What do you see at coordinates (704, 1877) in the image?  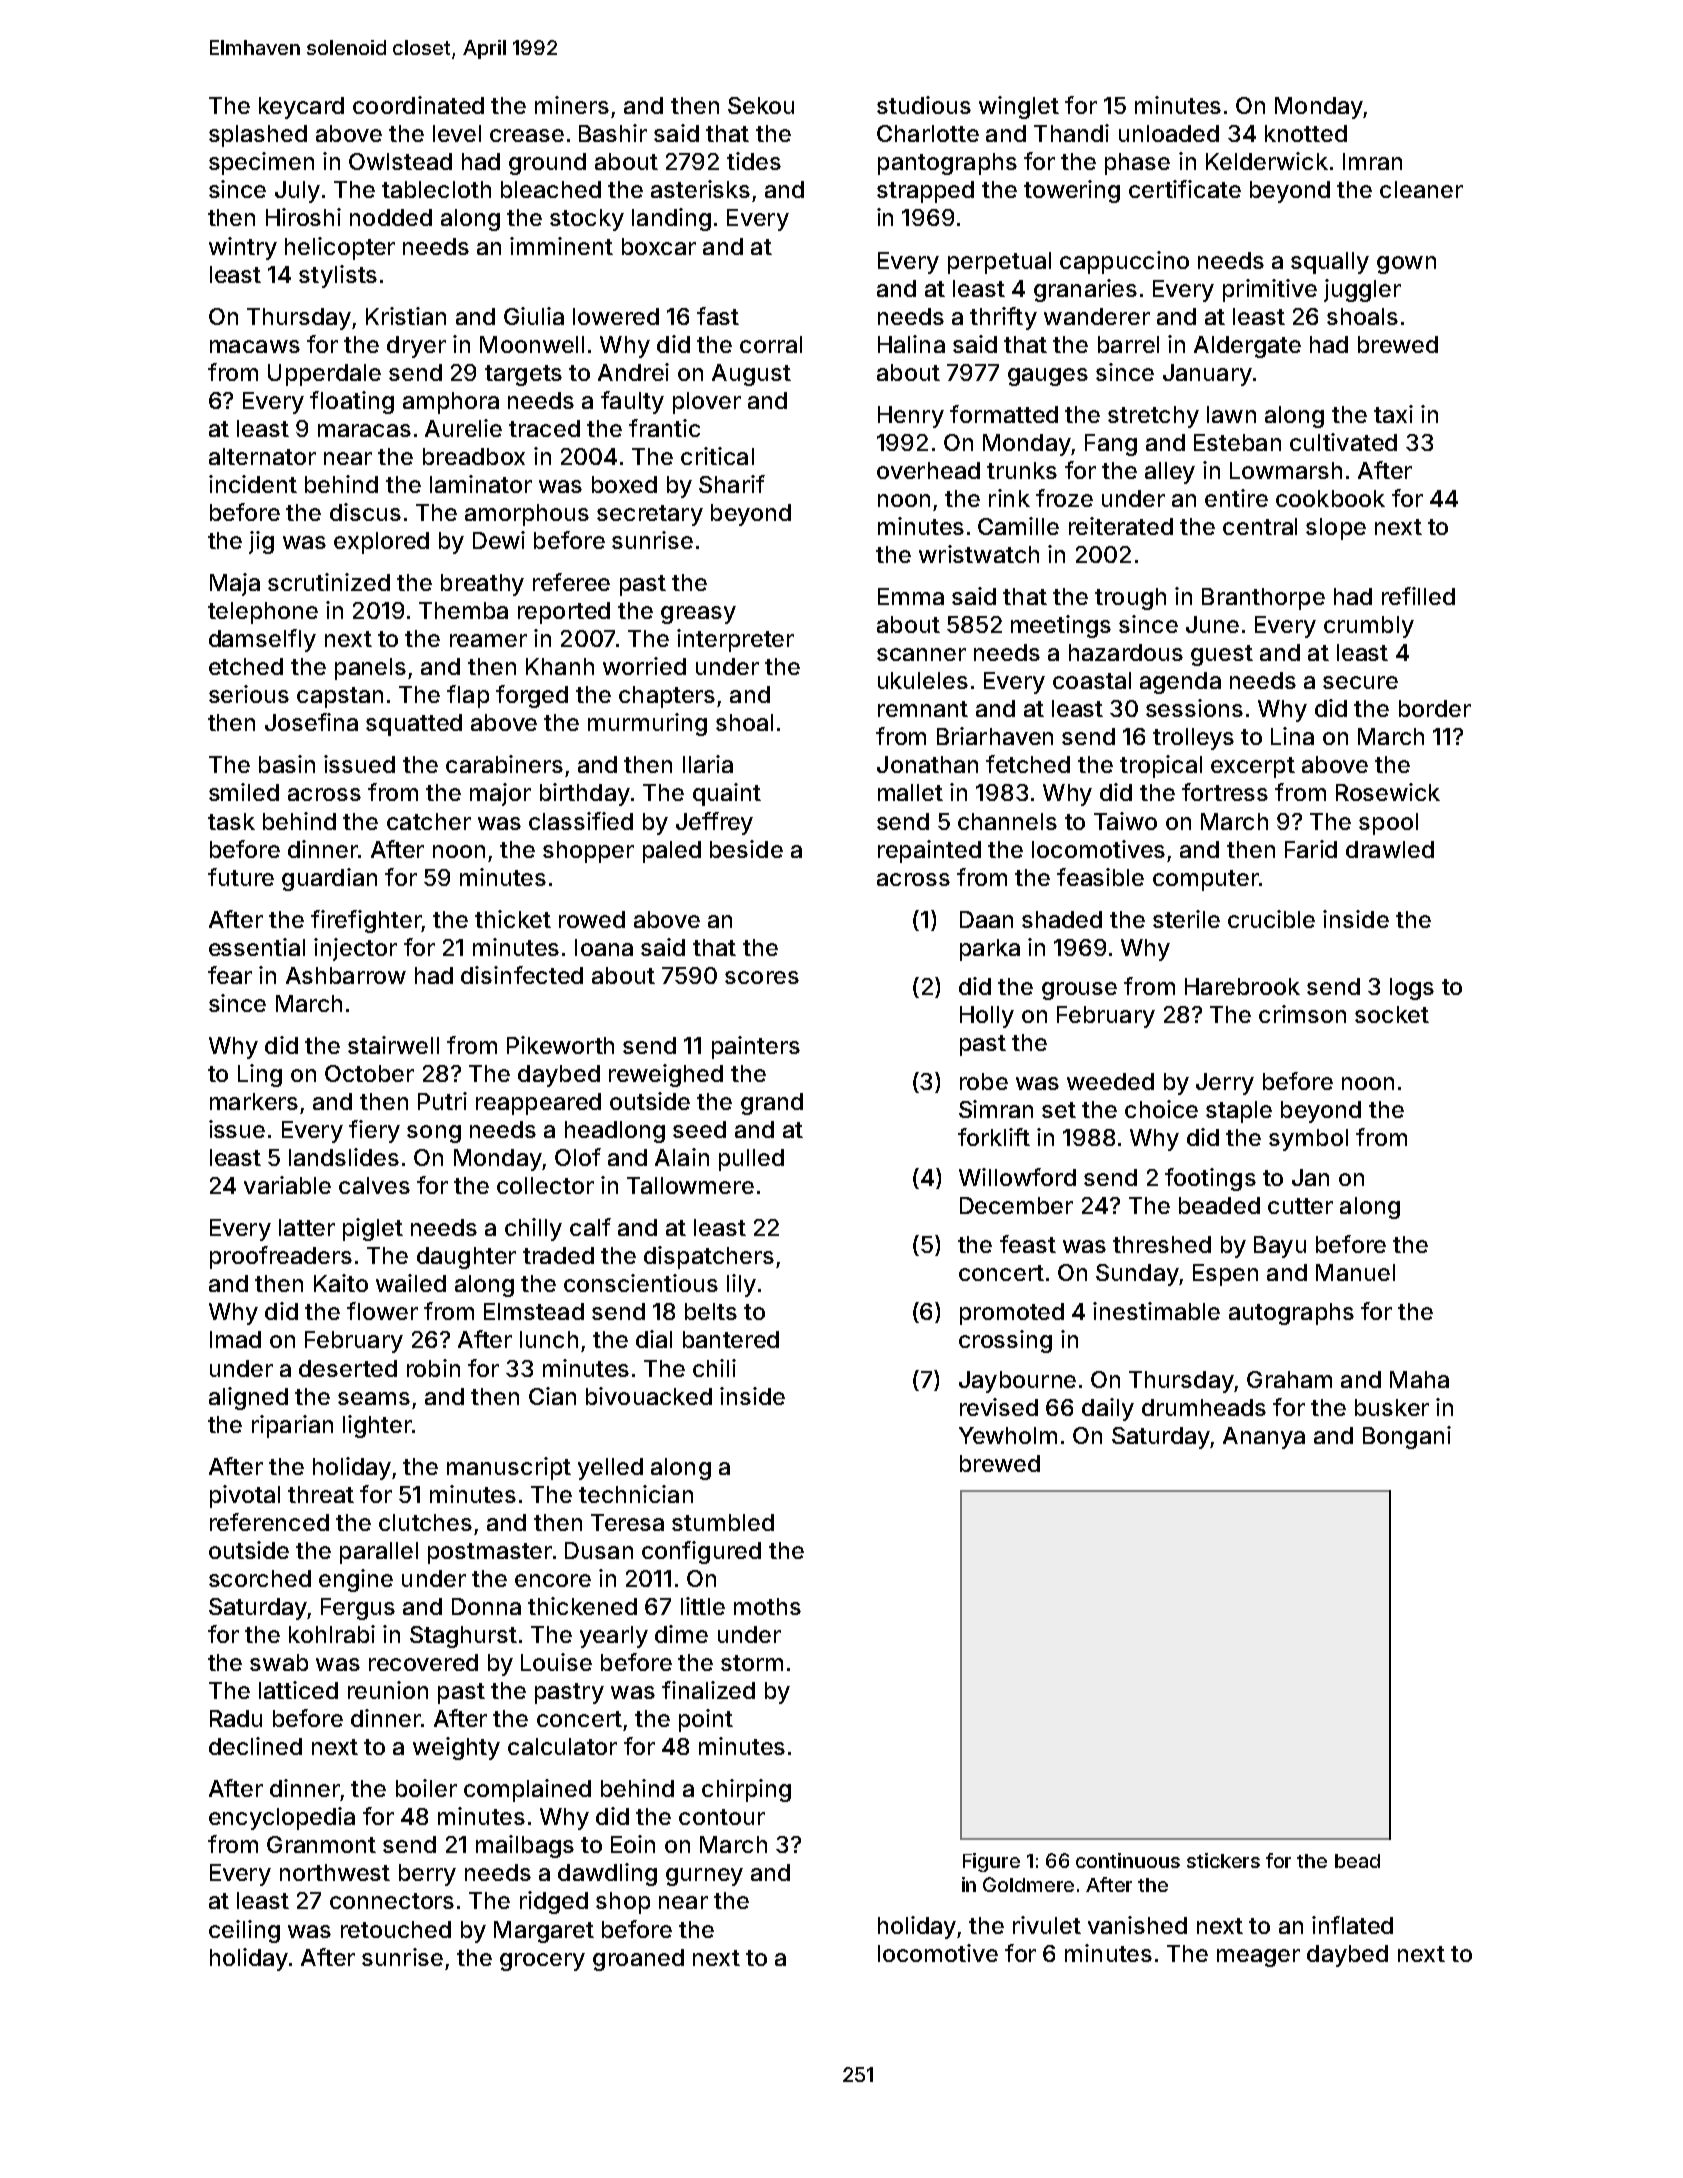 I see `gurney` at bounding box center [704, 1877].
